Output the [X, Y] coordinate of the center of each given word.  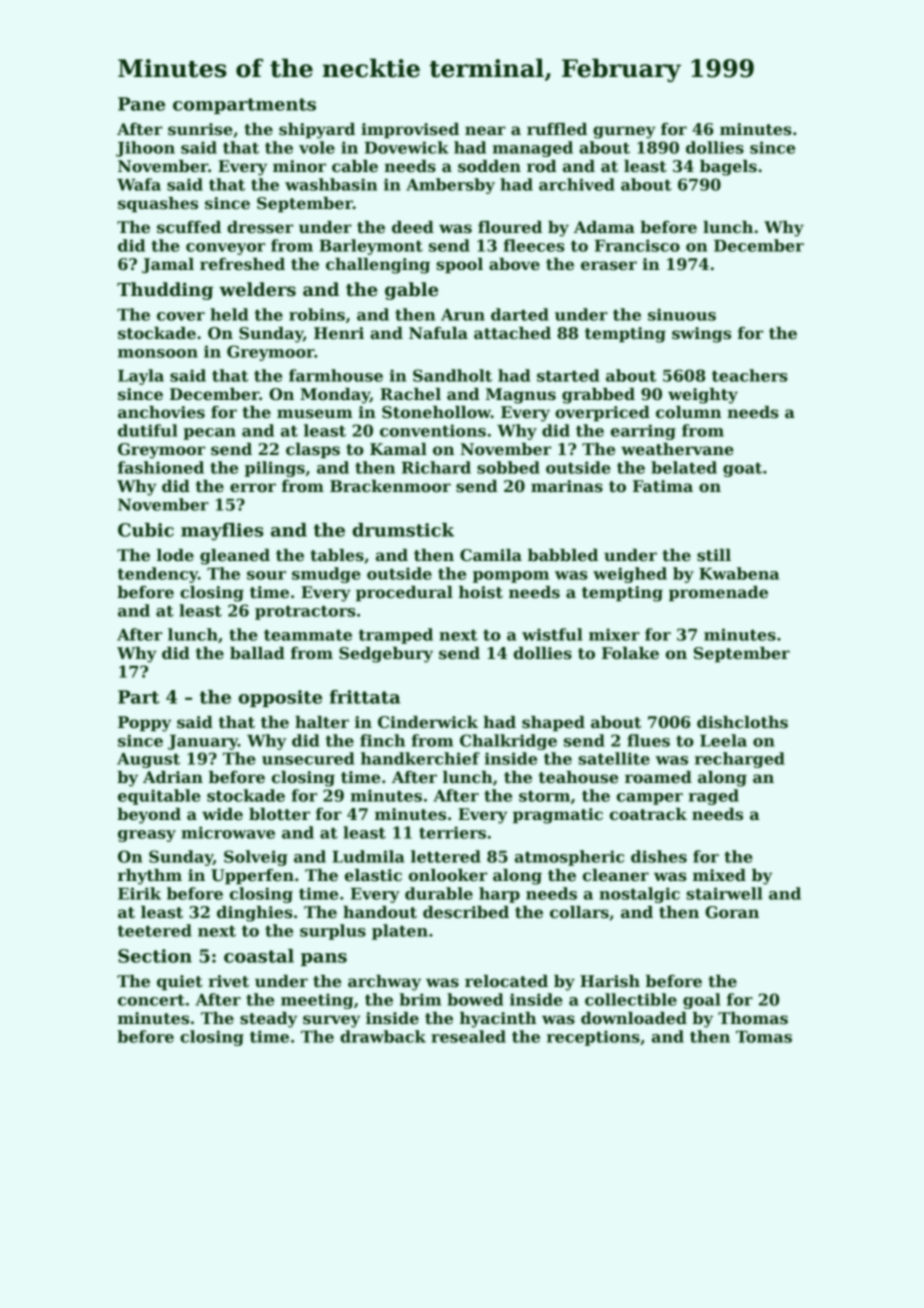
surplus [333, 932]
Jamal [168, 265]
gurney [624, 132]
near [485, 131]
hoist [481, 592]
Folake [630, 653]
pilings [275, 469]
